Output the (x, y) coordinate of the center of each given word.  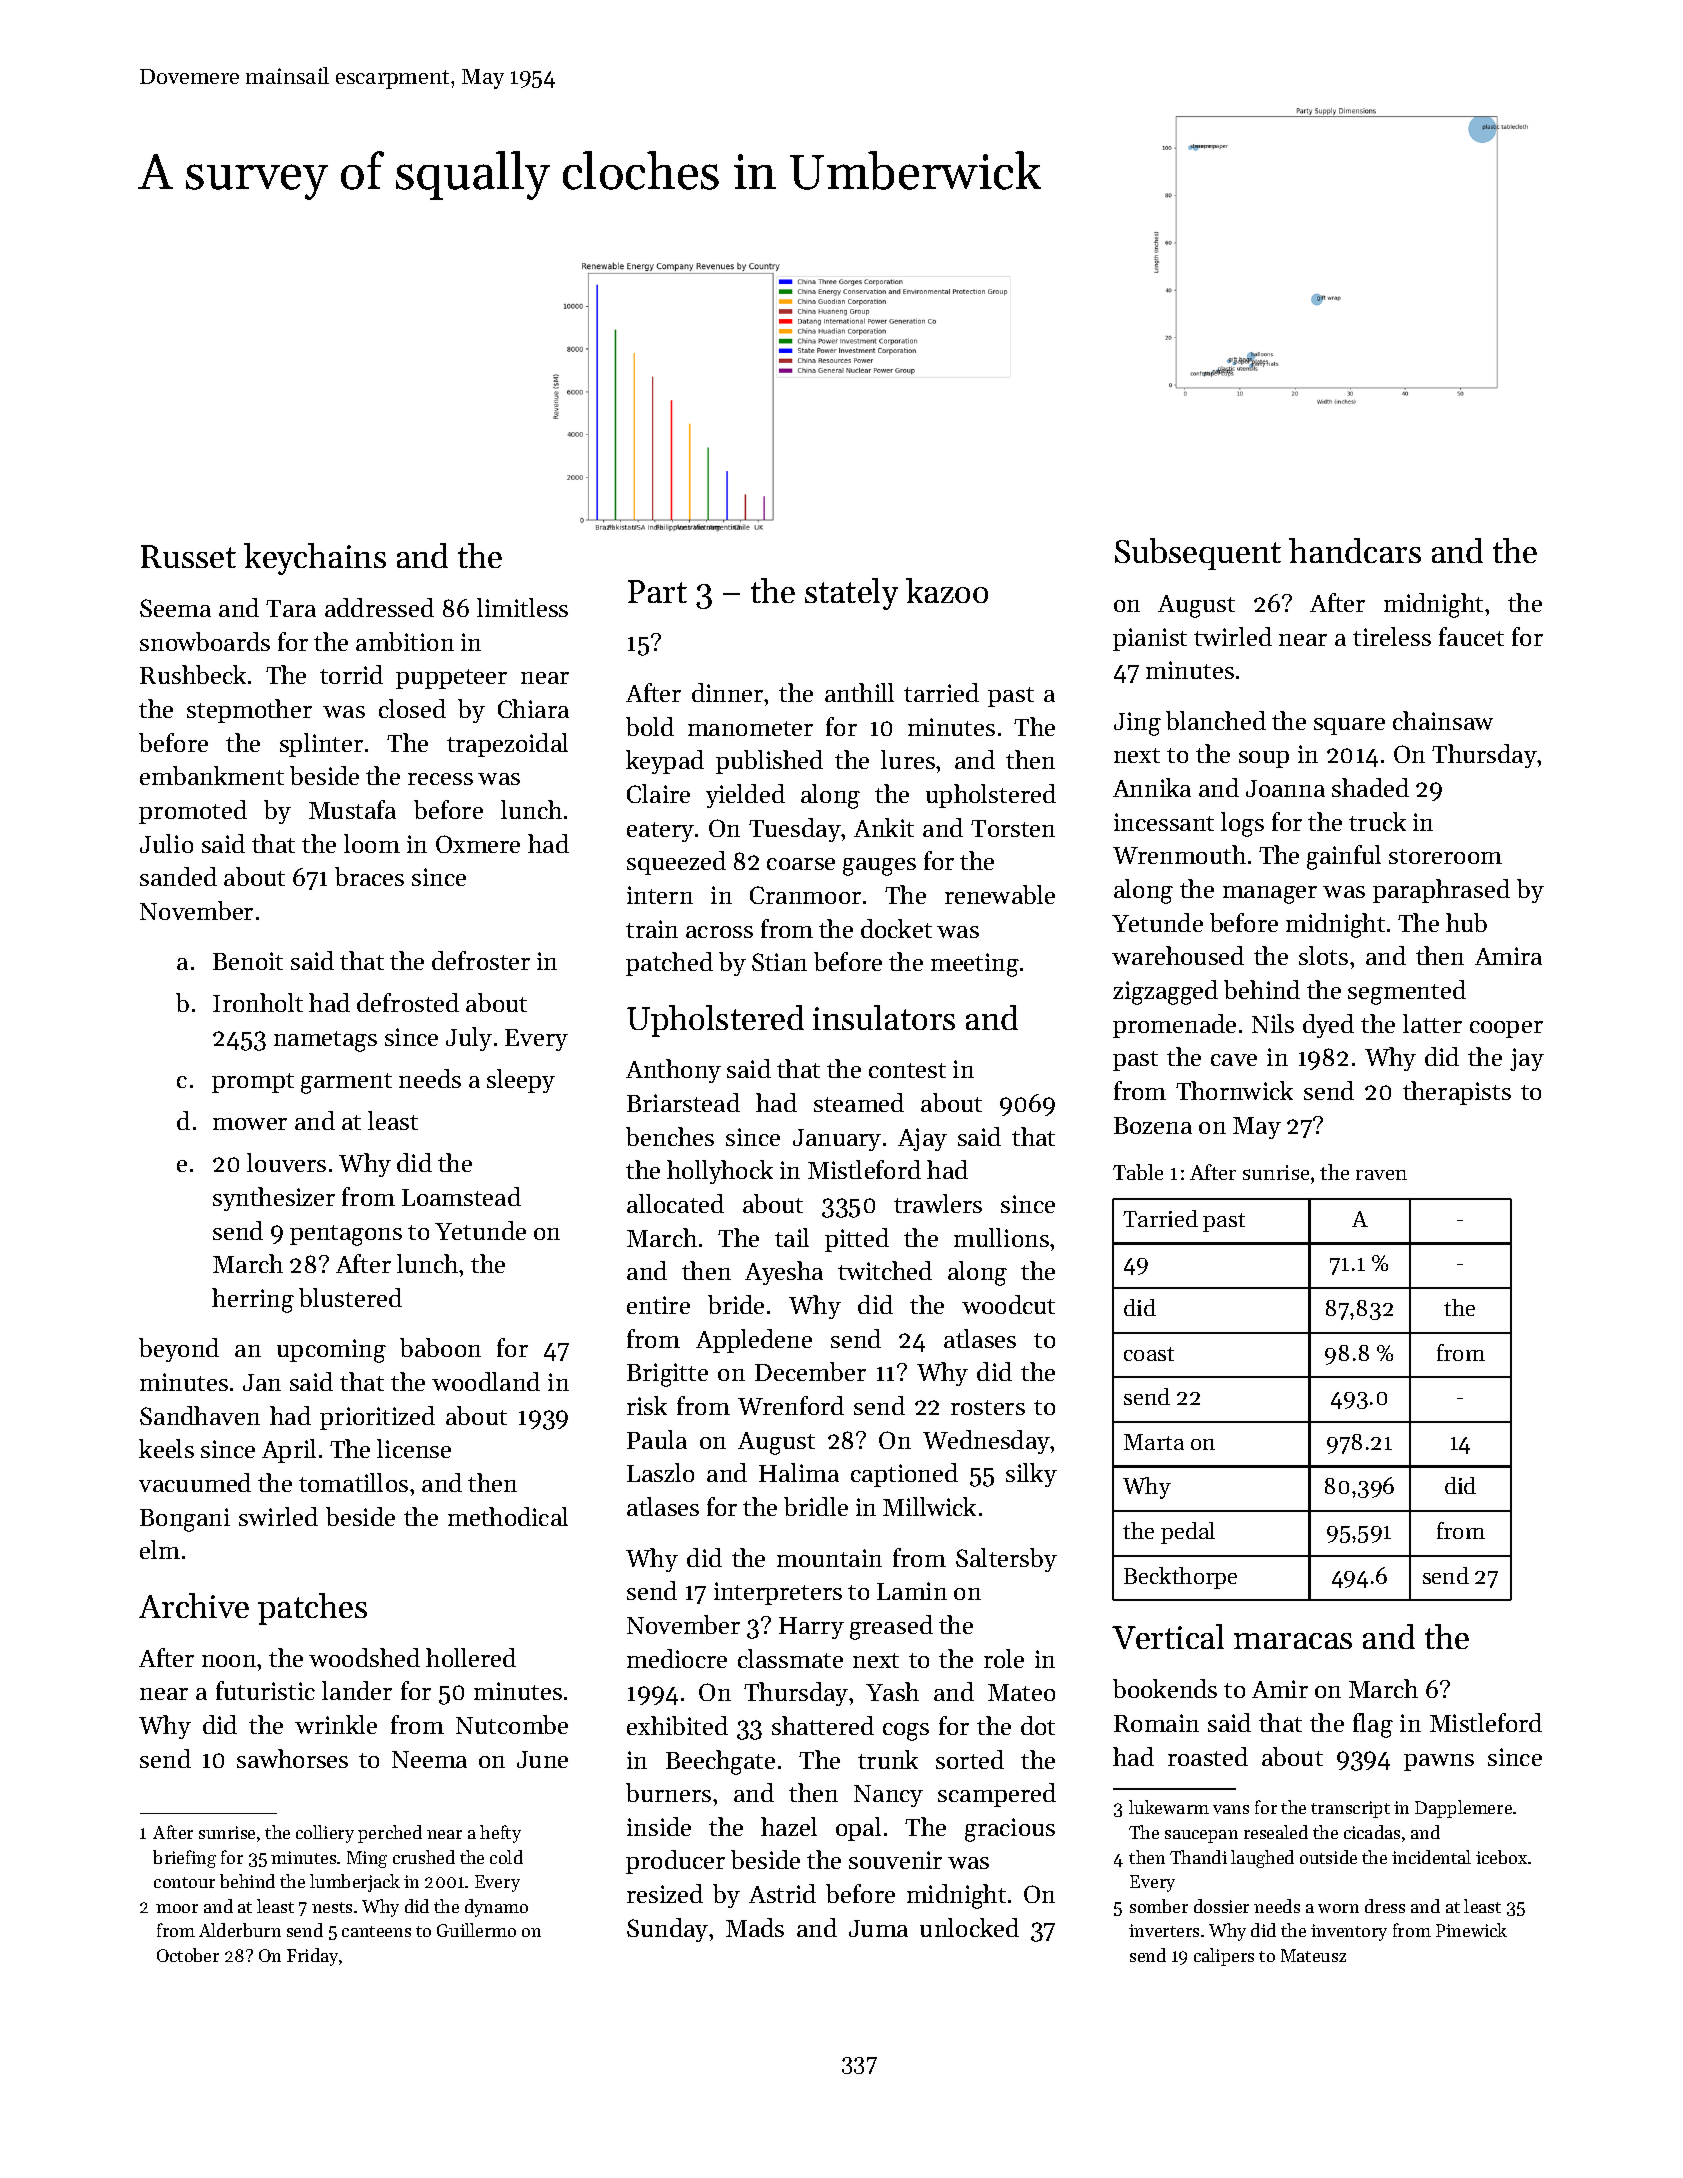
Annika (1152, 787)
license (414, 1448)
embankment (212, 775)
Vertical (1168, 1636)
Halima (799, 1472)
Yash (892, 1691)
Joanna (1285, 788)
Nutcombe (512, 1724)
